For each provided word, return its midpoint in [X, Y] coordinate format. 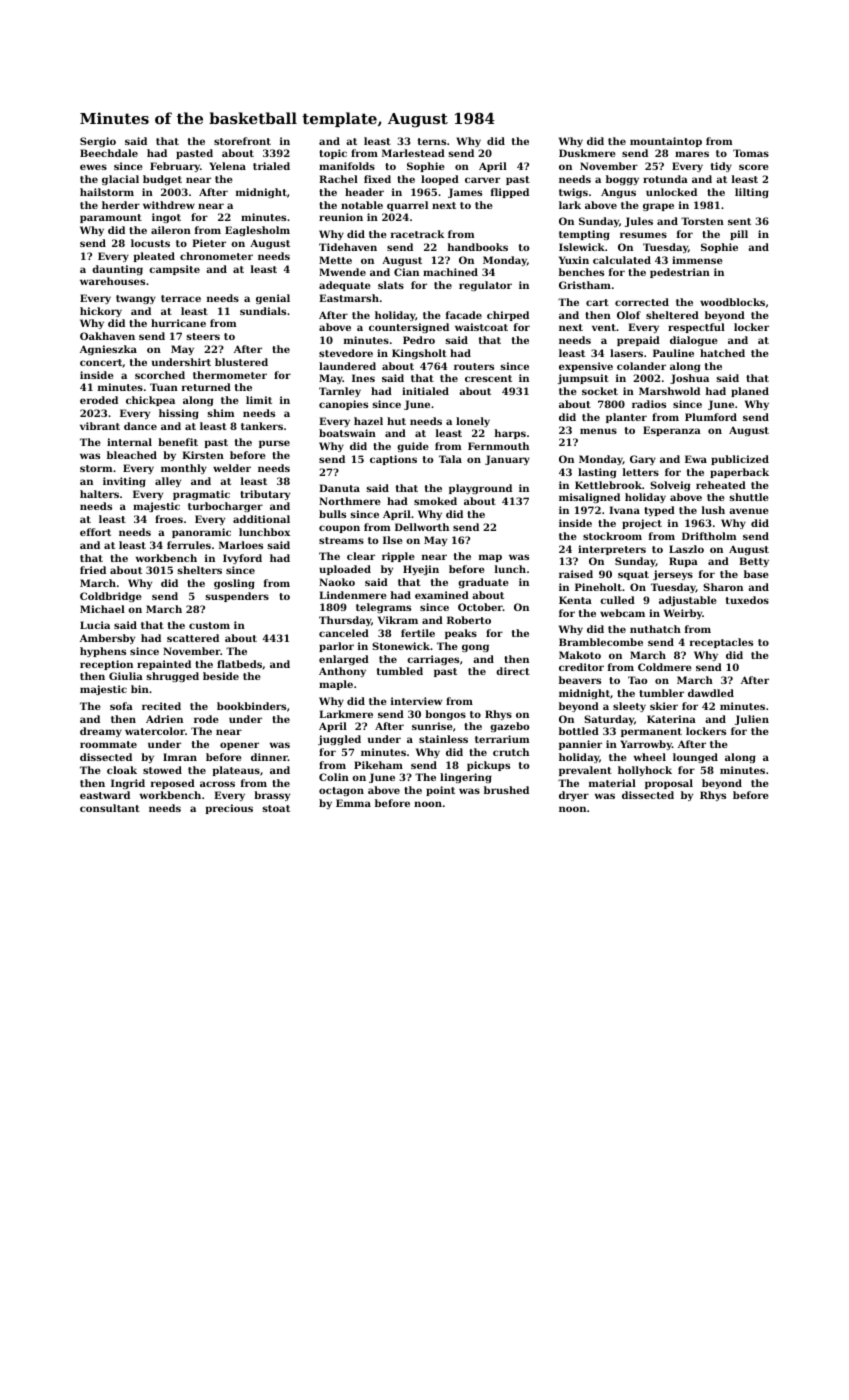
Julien [752, 720]
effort [95, 532]
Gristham [585, 285]
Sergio [98, 142]
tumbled [400, 671]
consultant [110, 808]
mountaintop [666, 142]
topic [333, 154]
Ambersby [107, 639]
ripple [398, 557]
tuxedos [747, 600]
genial [273, 299]
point [440, 791]
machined [450, 272]
